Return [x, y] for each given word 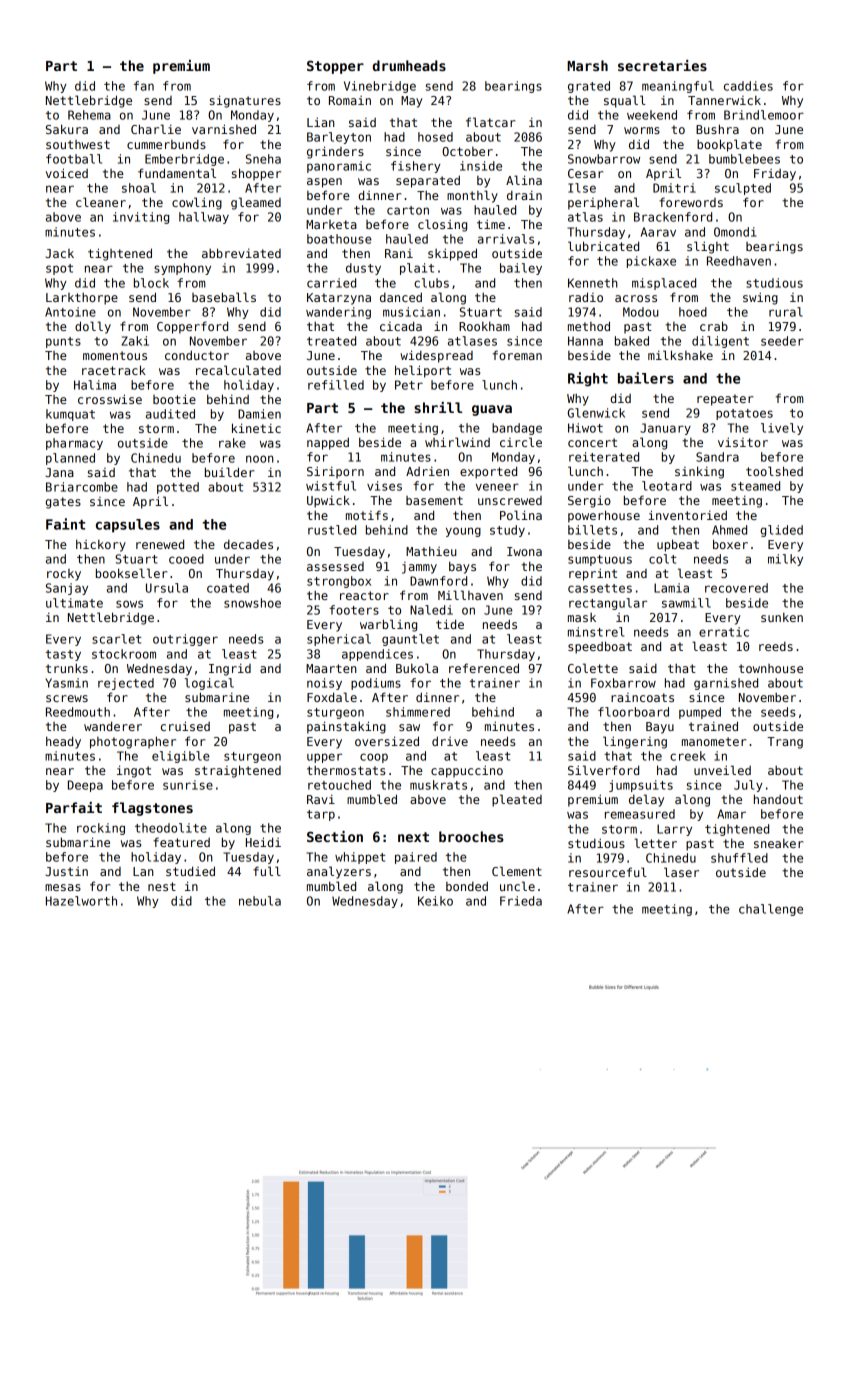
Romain [350, 100]
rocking [101, 829]
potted [178, 488]
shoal [139, 188]
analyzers [339, 872]
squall [625, 101]
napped [328, 443]
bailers [646, 378]
